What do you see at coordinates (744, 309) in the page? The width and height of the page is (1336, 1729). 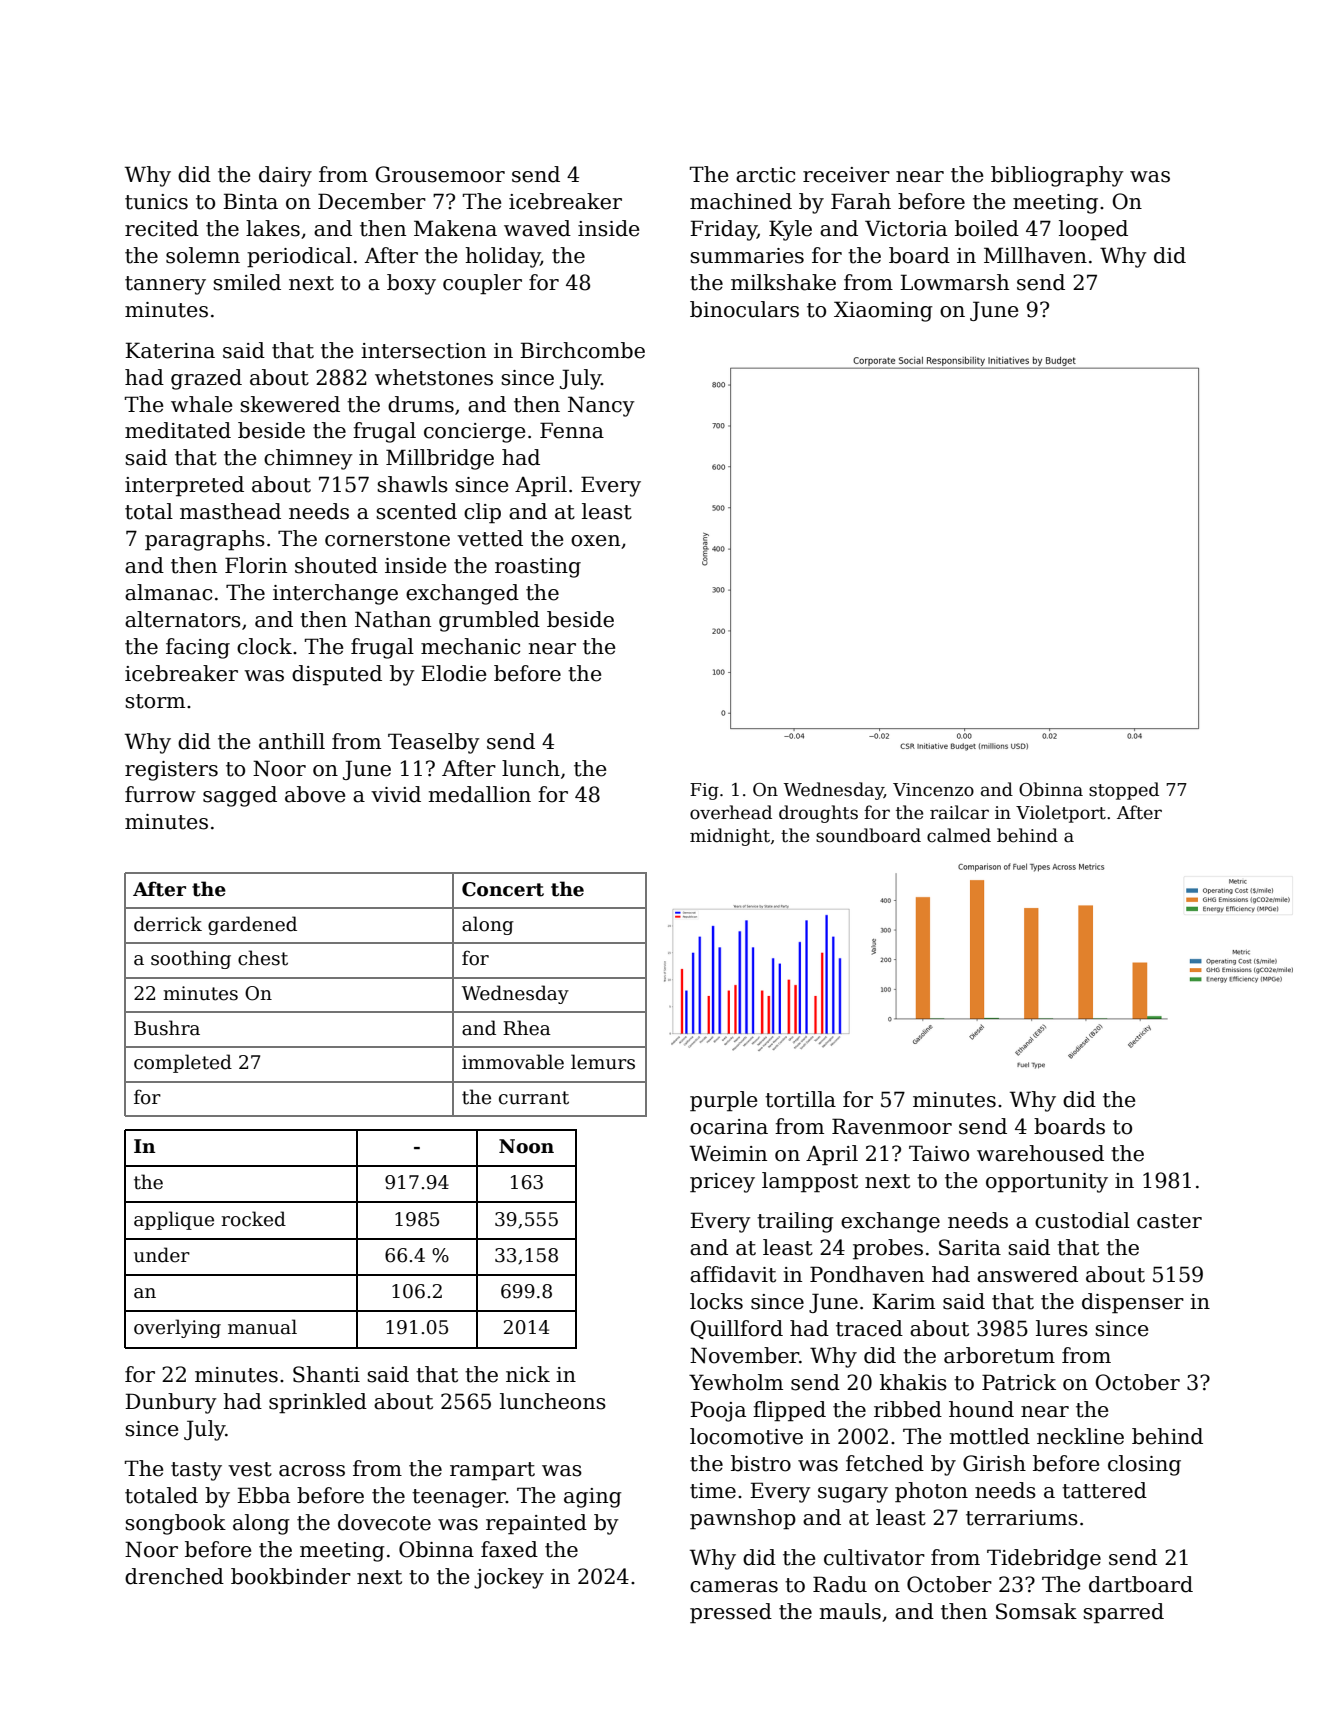 I see `binoculars` at bounding box center [744, 309].
